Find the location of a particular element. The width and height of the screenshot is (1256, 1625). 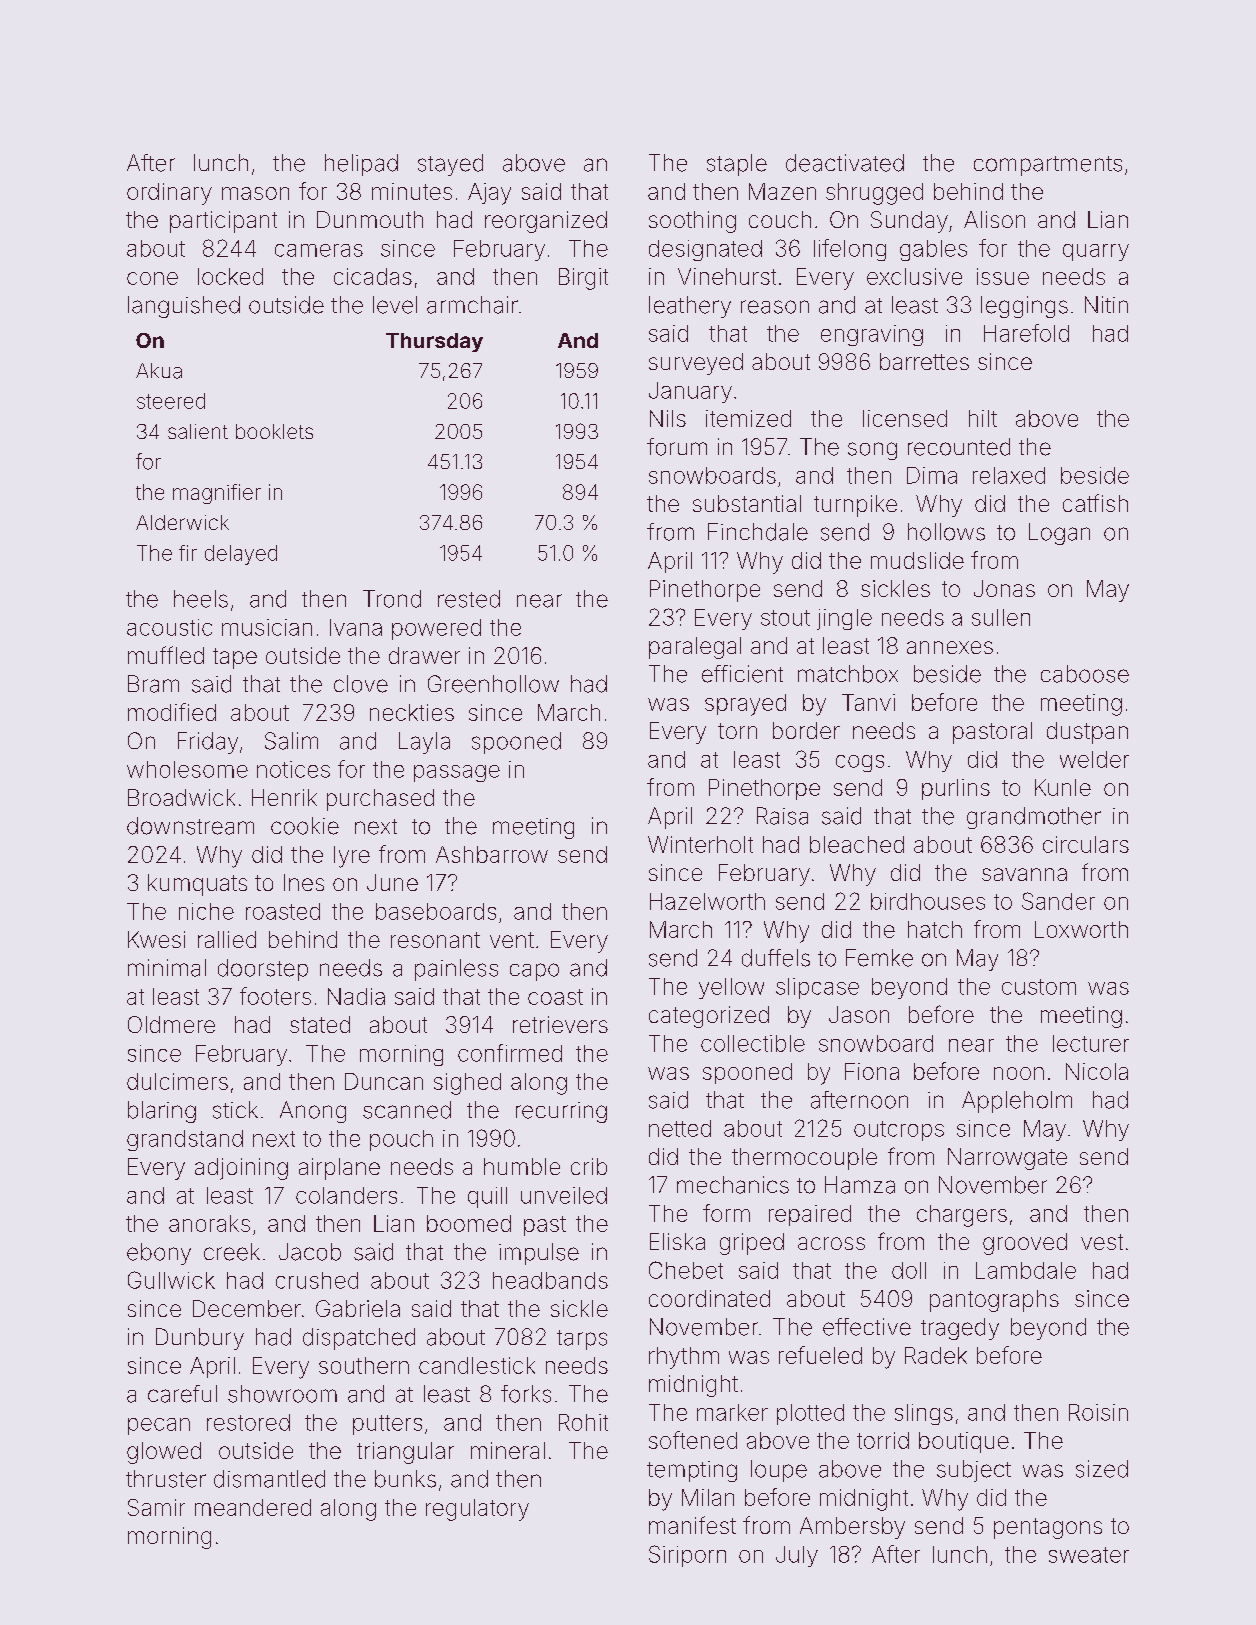

Finchdale is located at coordinates (758, 532).
